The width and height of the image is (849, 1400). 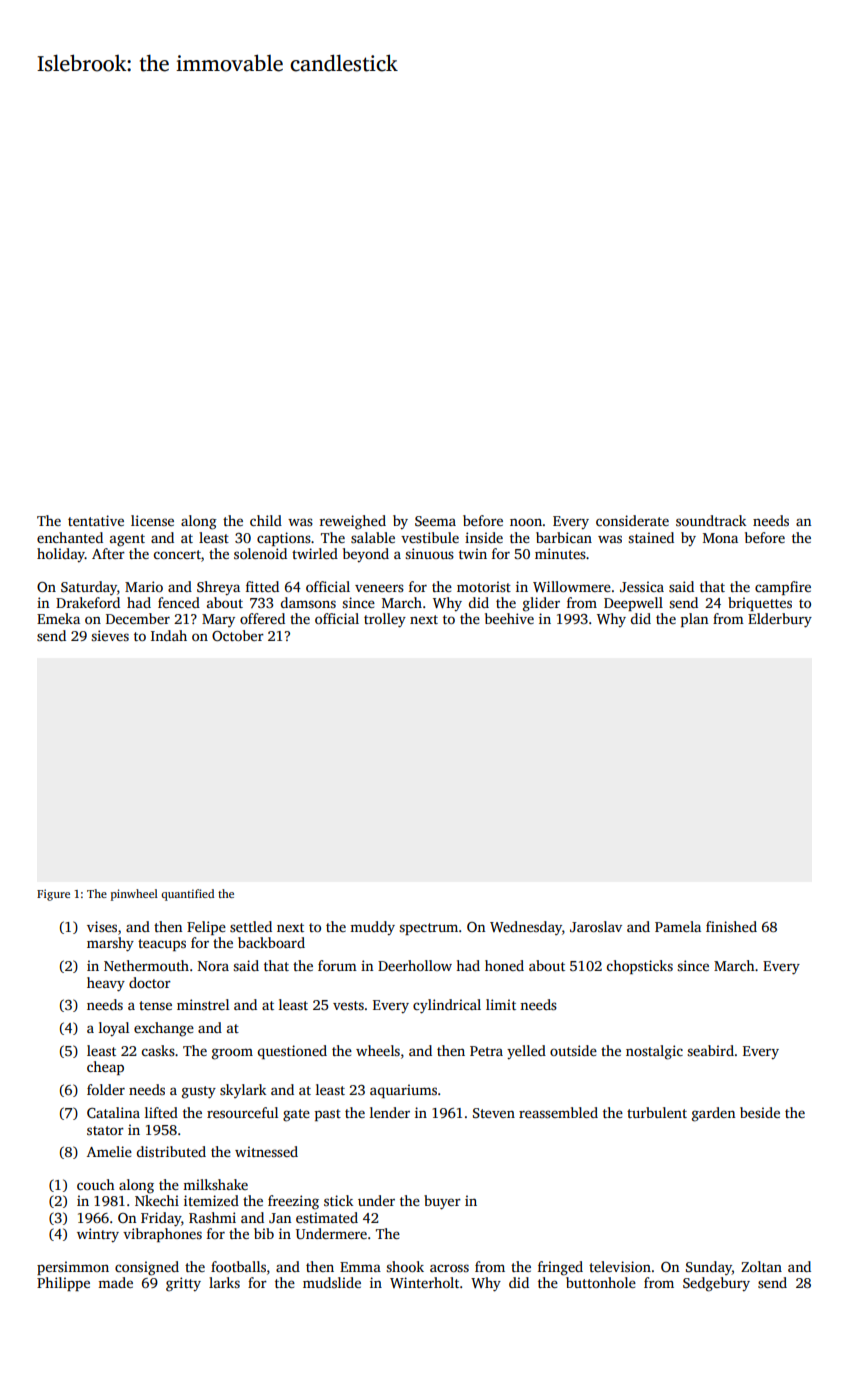 I want to click on plan, so click(x=694, y=620).
